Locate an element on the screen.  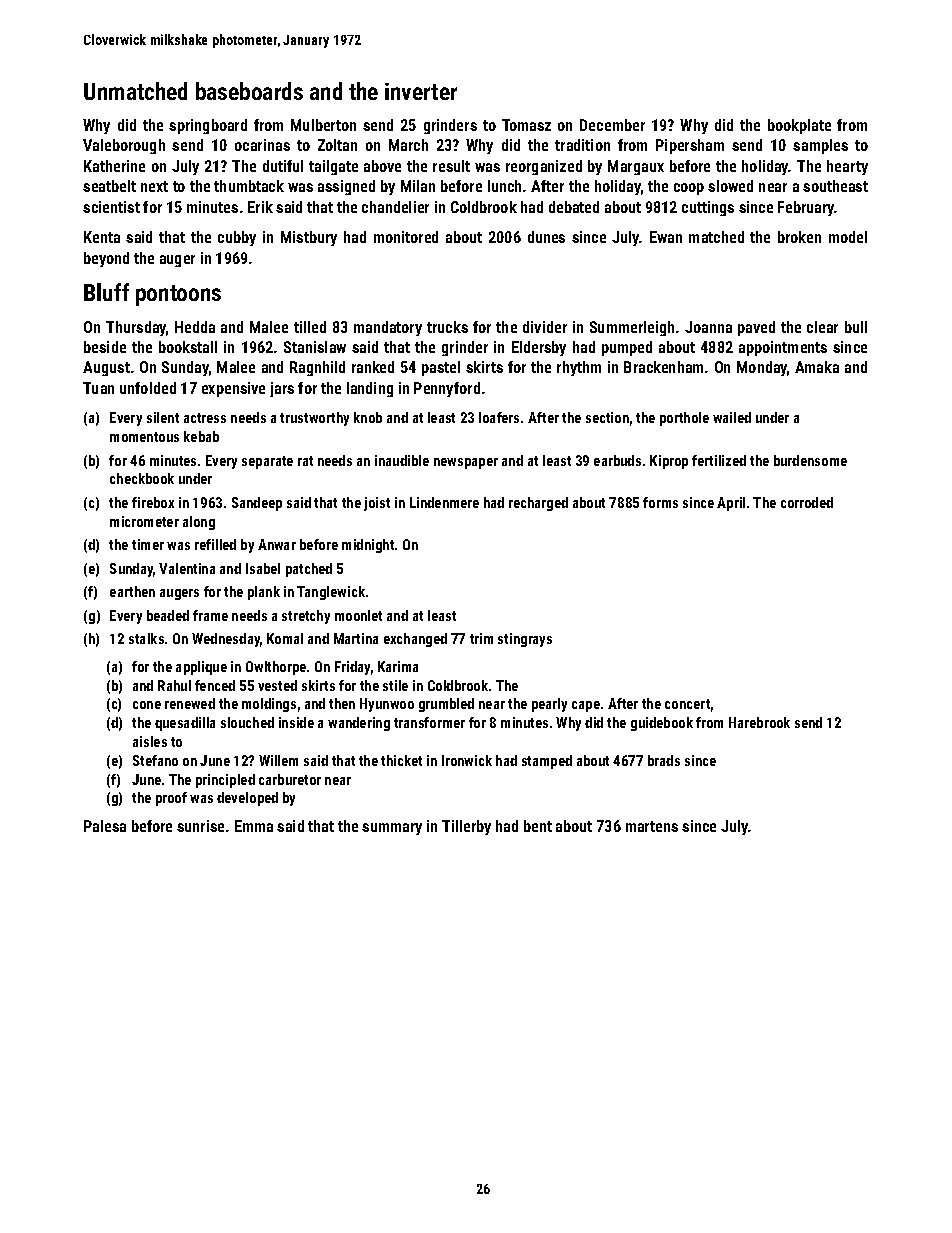
summary is located at coordinates (392, 829).
